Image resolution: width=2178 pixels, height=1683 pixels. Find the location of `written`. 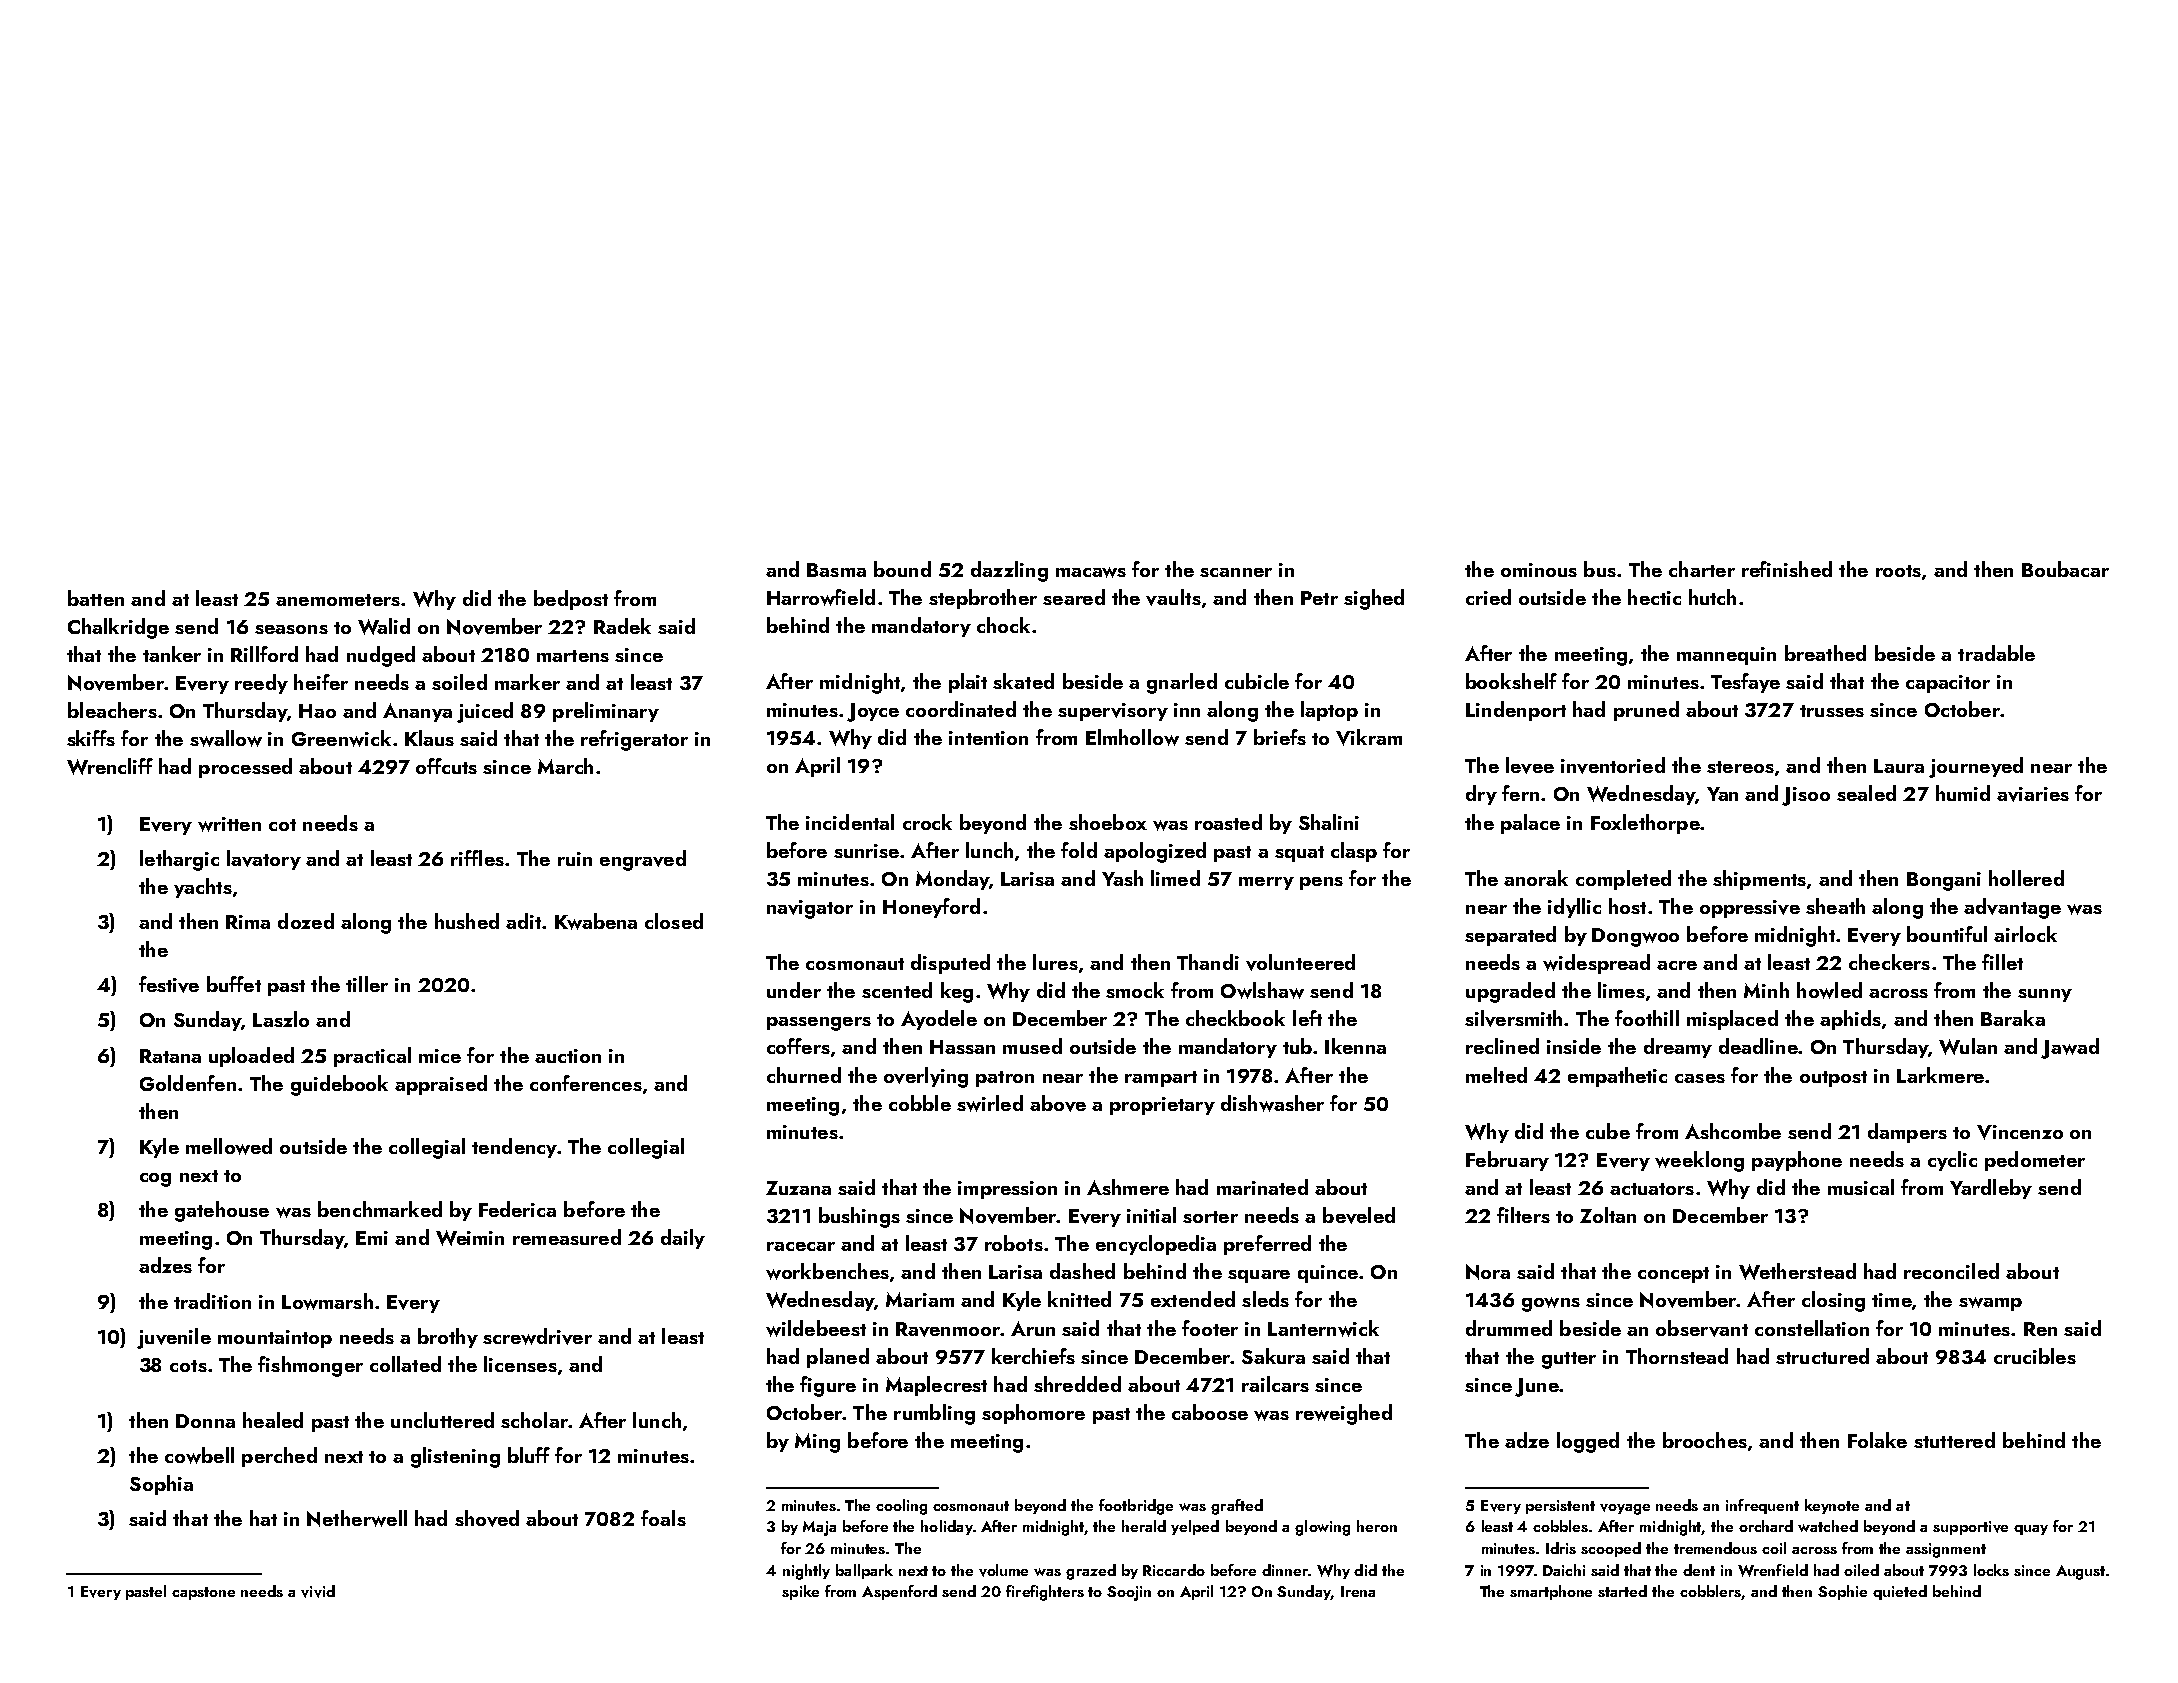

written is located at coordinates (229, 824).
